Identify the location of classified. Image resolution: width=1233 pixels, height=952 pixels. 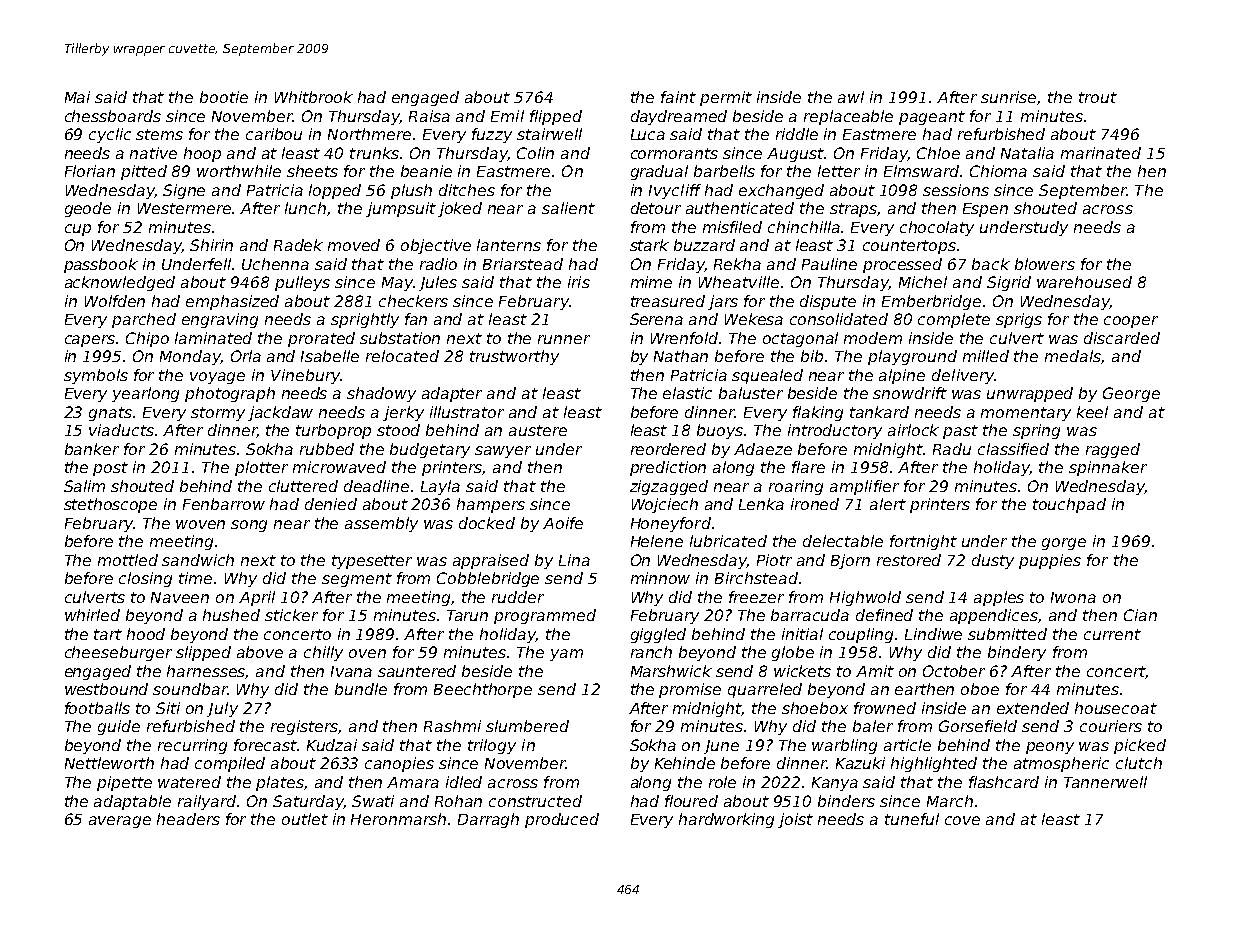
(1013, 449).
